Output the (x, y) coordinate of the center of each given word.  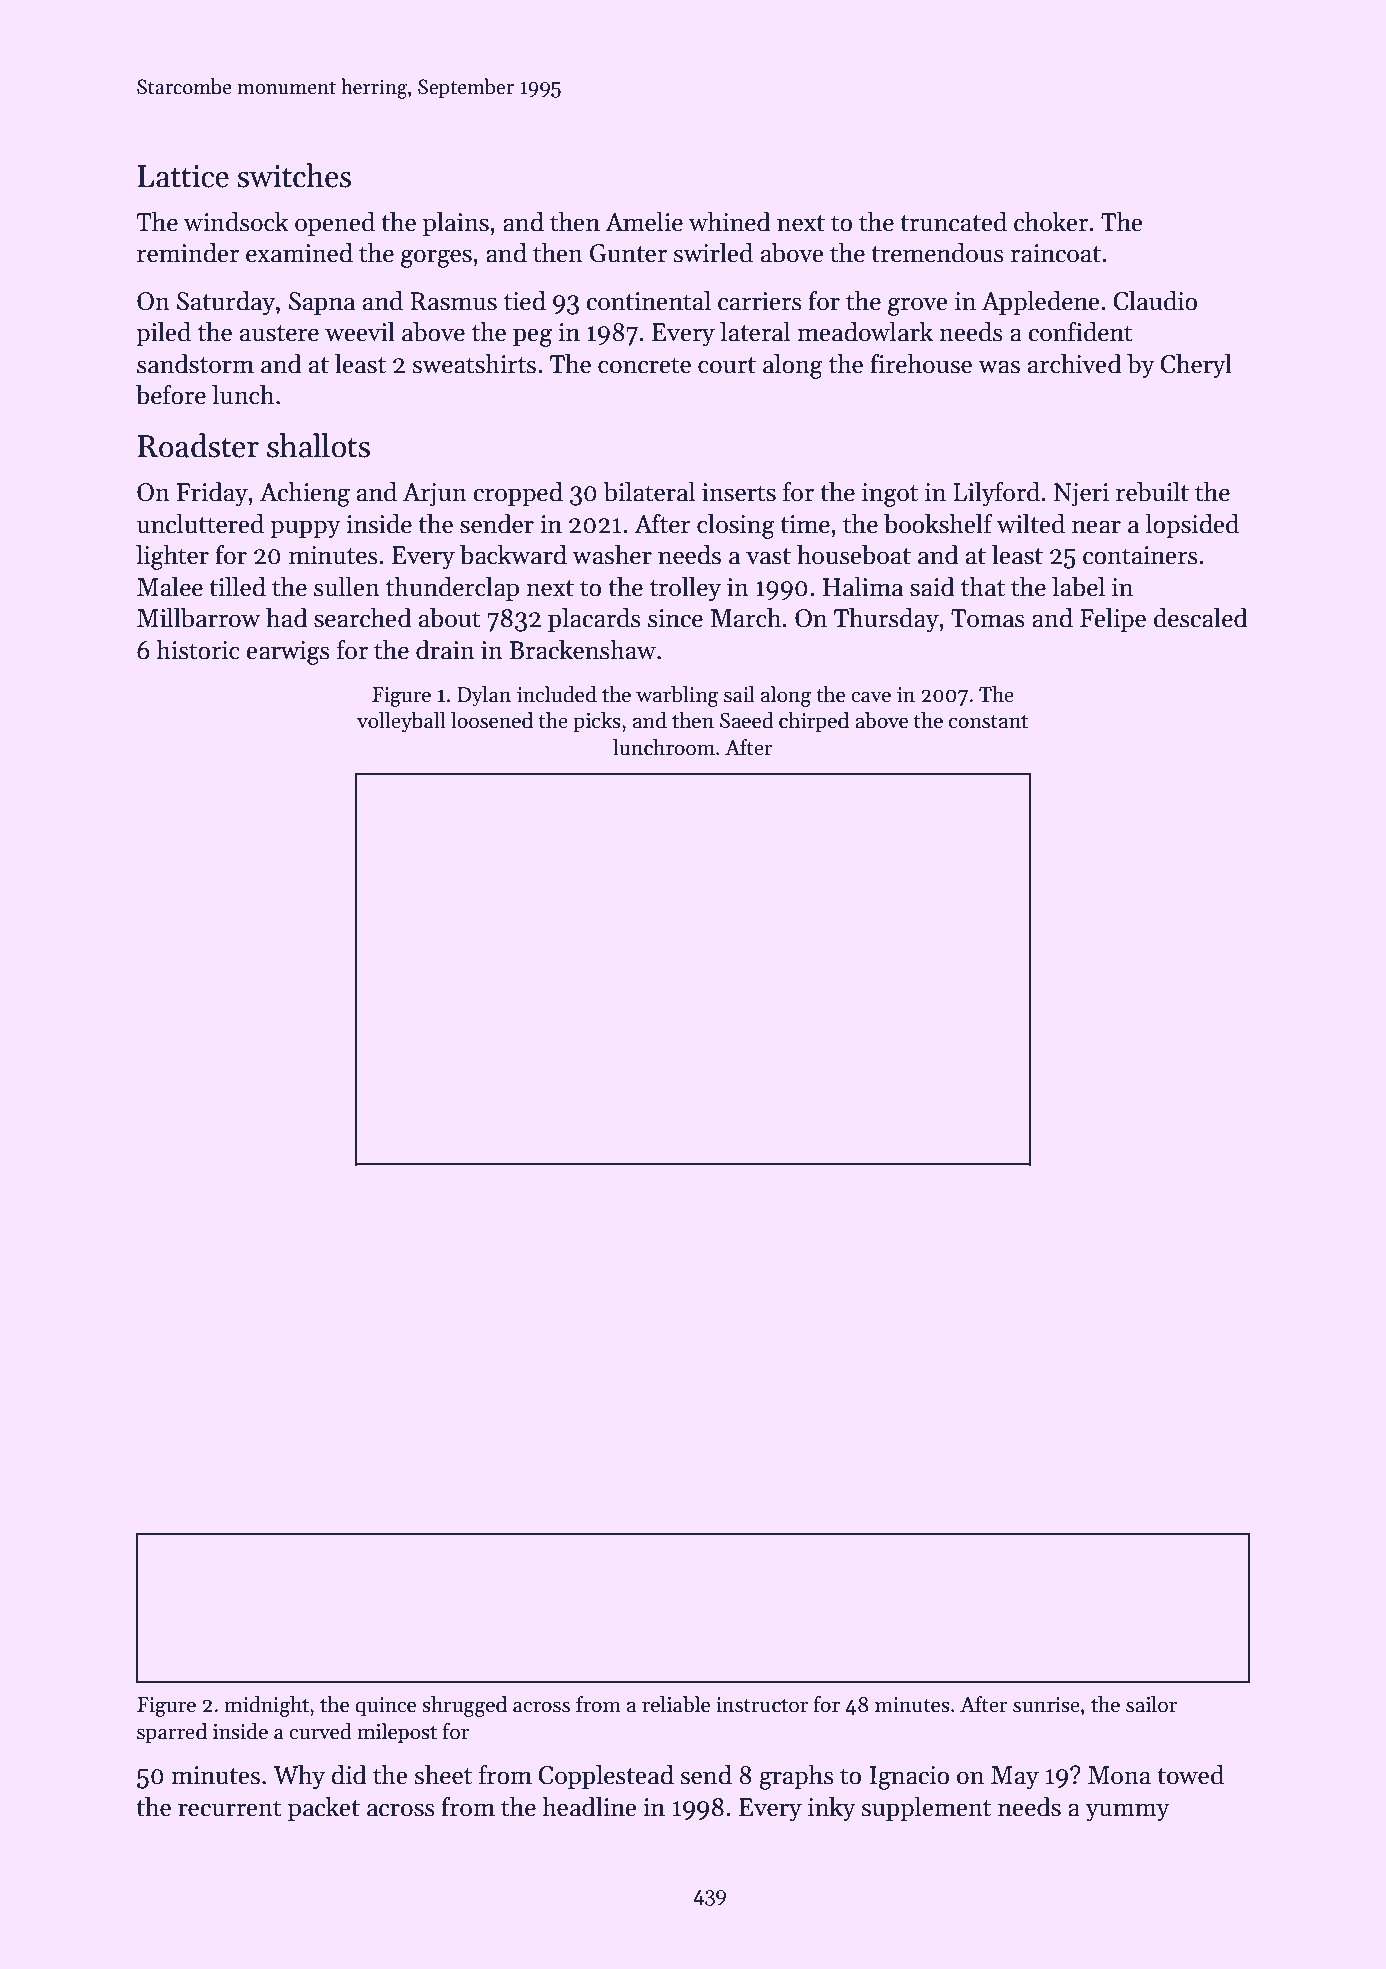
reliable (676, 1704)
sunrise (1046, 1705)
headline (589, 1807)
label (1078, 587)
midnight (266, 1706)
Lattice (183, 176)
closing (736, 526)
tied (525, 301)
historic (198, 650)
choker (1051, 222)
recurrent (230, 1808)
